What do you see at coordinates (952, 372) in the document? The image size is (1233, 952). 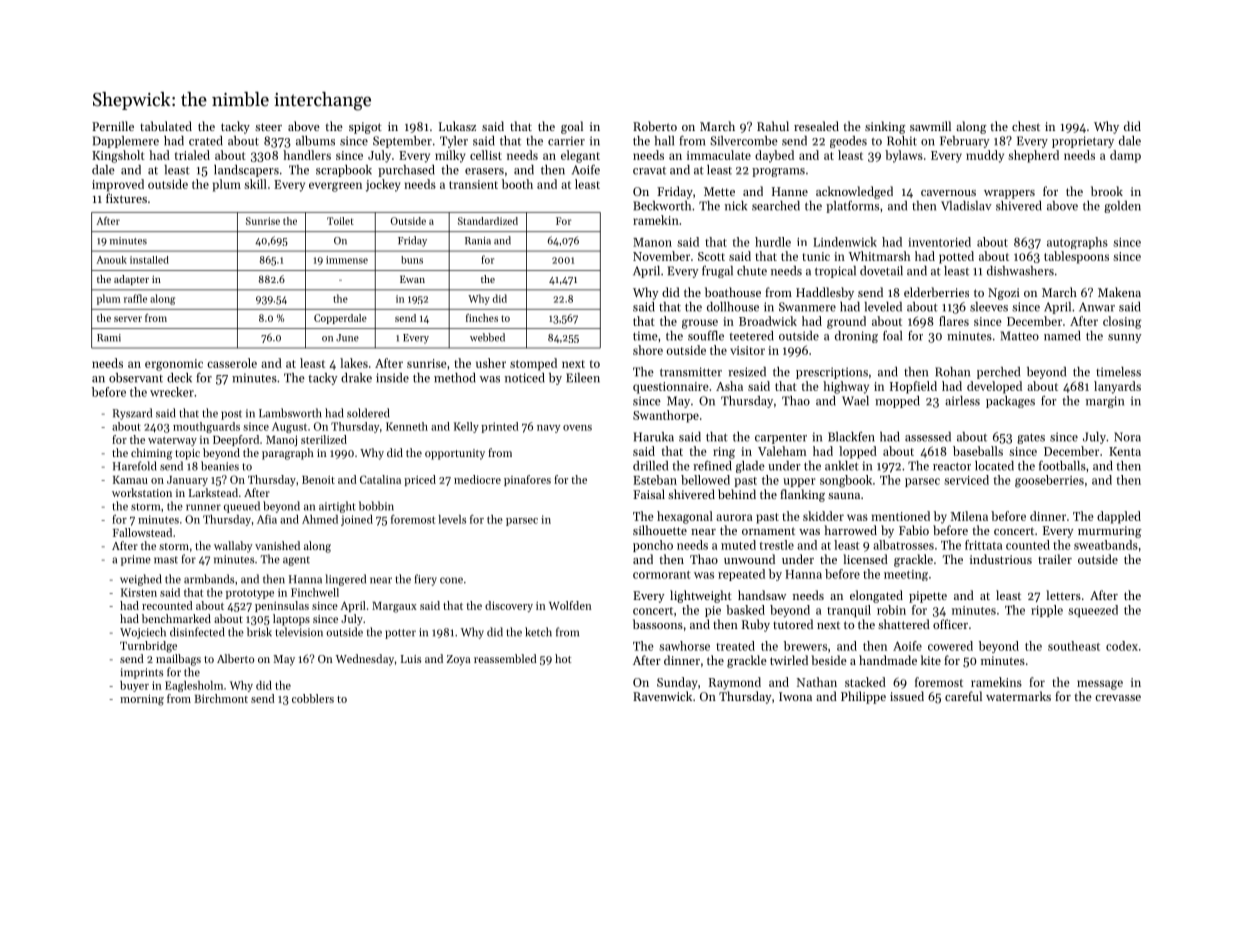 I see `Rohan` at bounding box center [952, 372].
